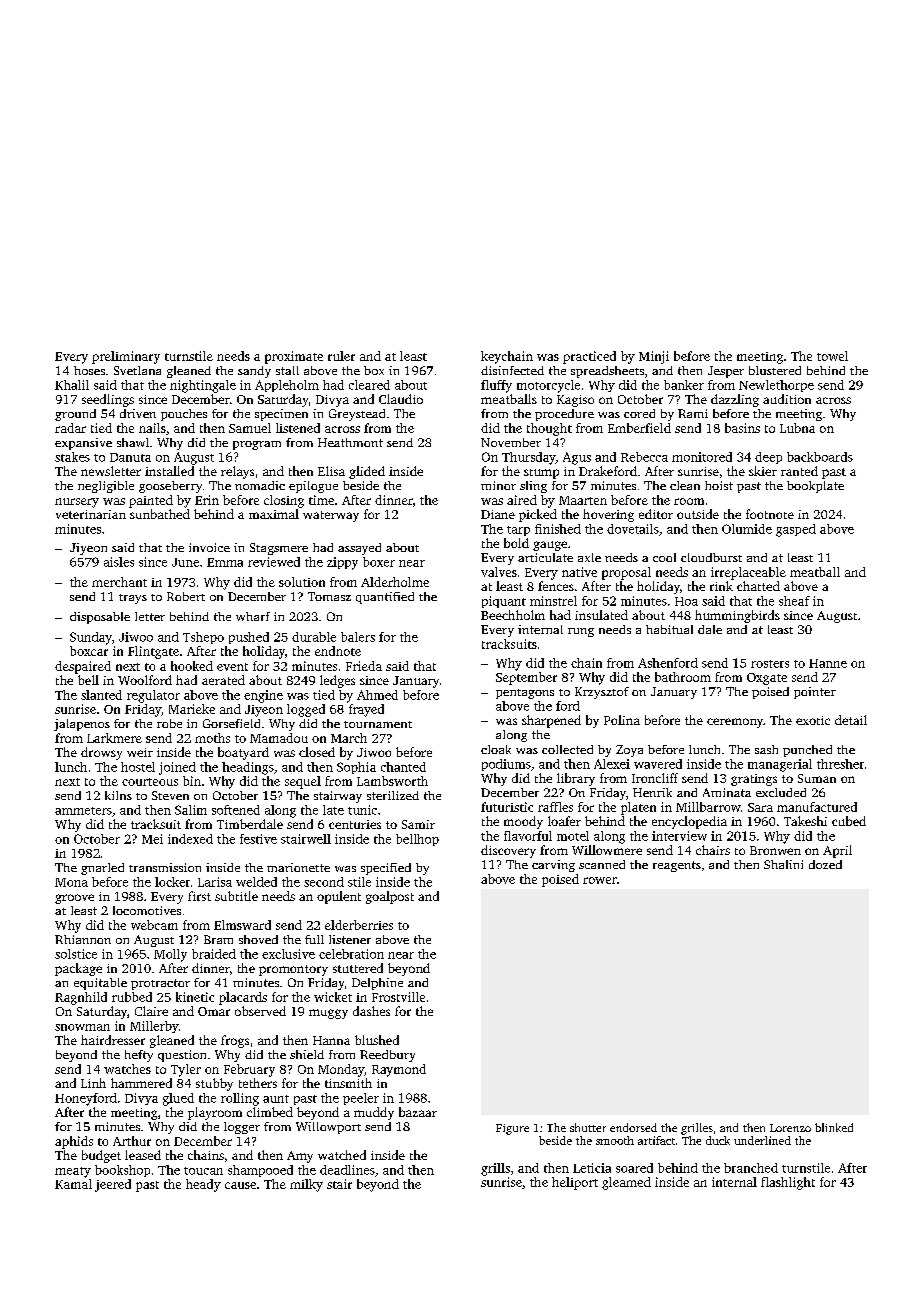 The height and width of the screenshot is (1308, 924). Describe the element at coordinates (390, 897) in the screenshot. I see `goalpost` at that location.
